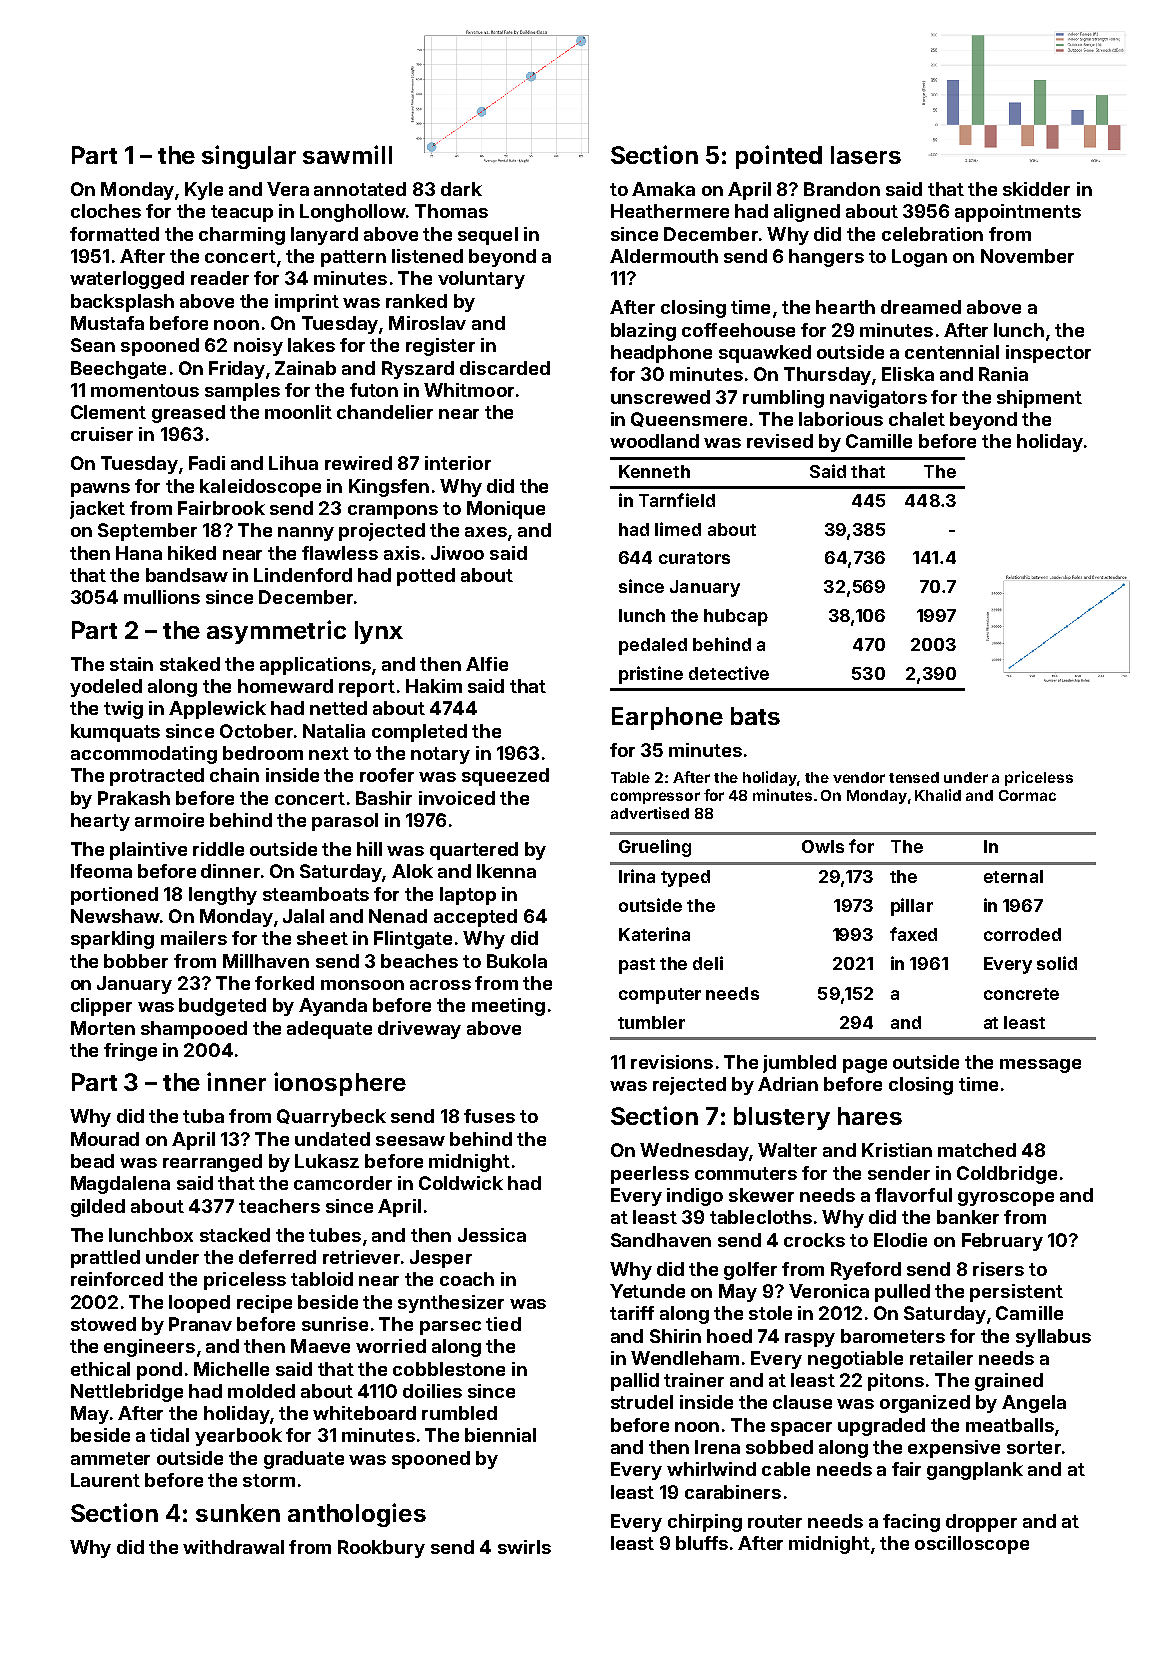  I want to click on sequel, so click(488, 236).
